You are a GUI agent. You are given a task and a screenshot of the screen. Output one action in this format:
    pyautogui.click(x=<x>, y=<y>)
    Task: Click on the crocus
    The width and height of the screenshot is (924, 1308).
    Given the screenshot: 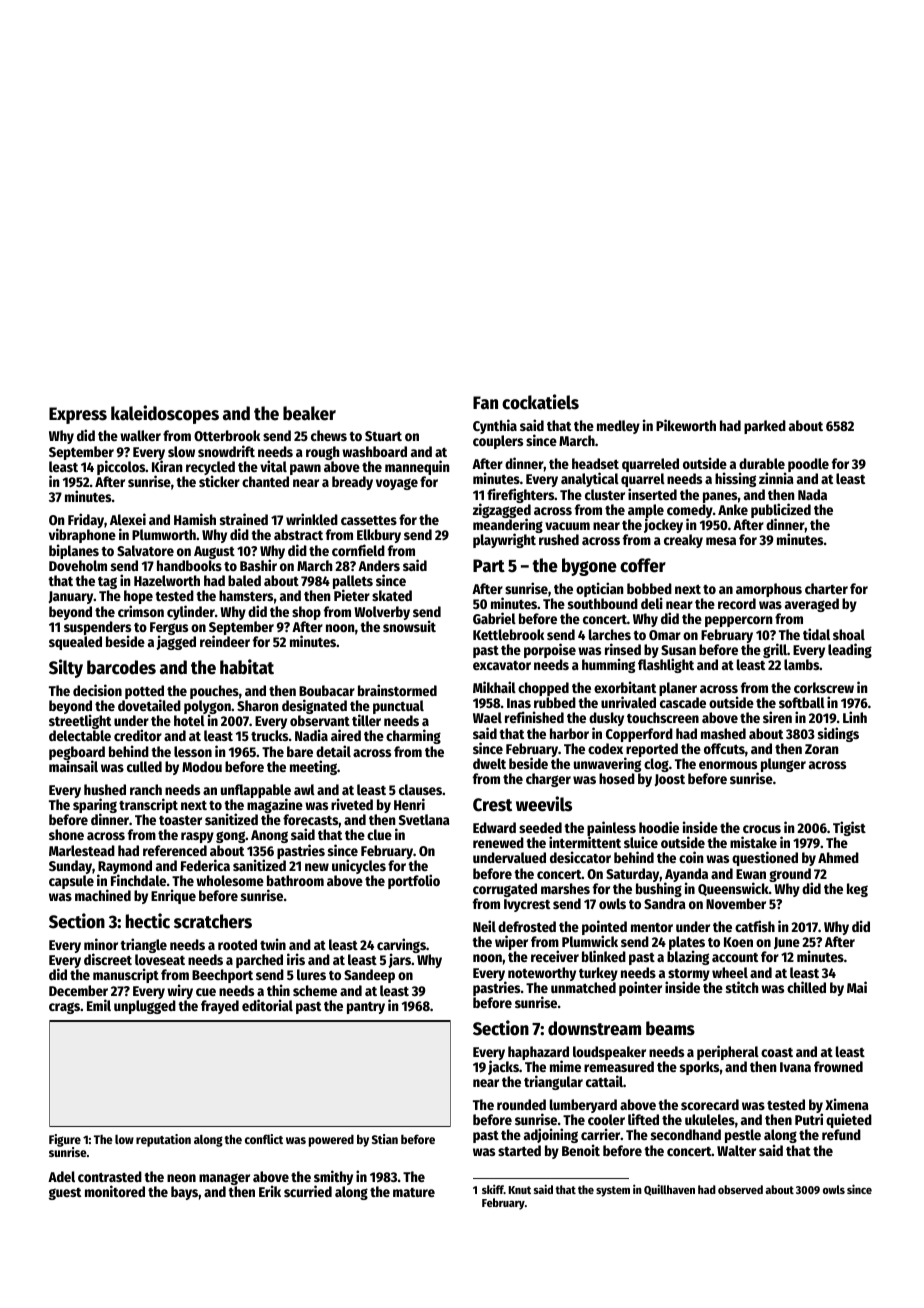 What is the action you would take?
    pyautogui.click(x=762, y=829)
